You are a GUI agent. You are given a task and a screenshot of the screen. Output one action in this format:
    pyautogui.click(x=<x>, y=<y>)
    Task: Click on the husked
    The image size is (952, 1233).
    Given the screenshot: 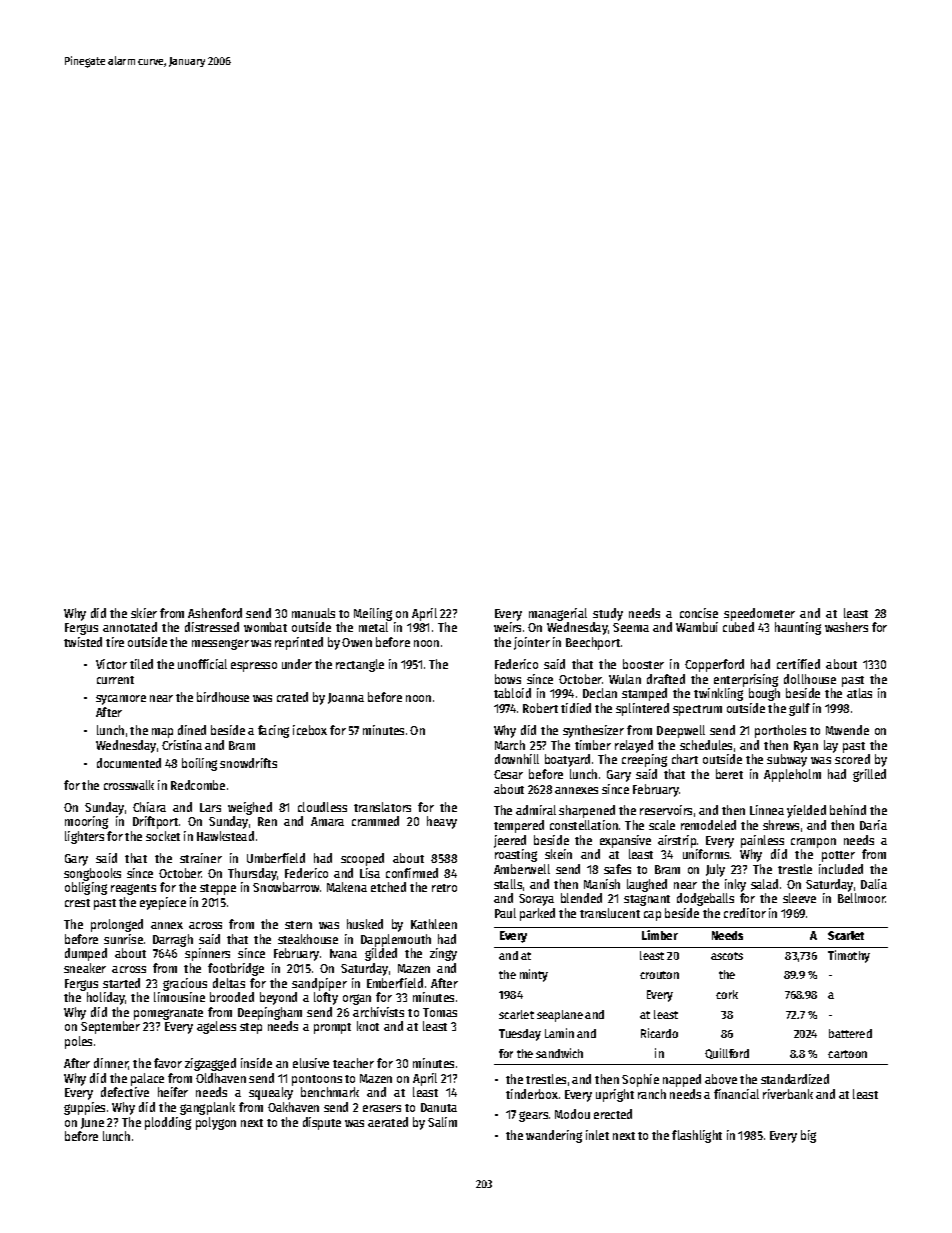 What is the action you would take?
    pyautogui.click(x=365, y=924)
